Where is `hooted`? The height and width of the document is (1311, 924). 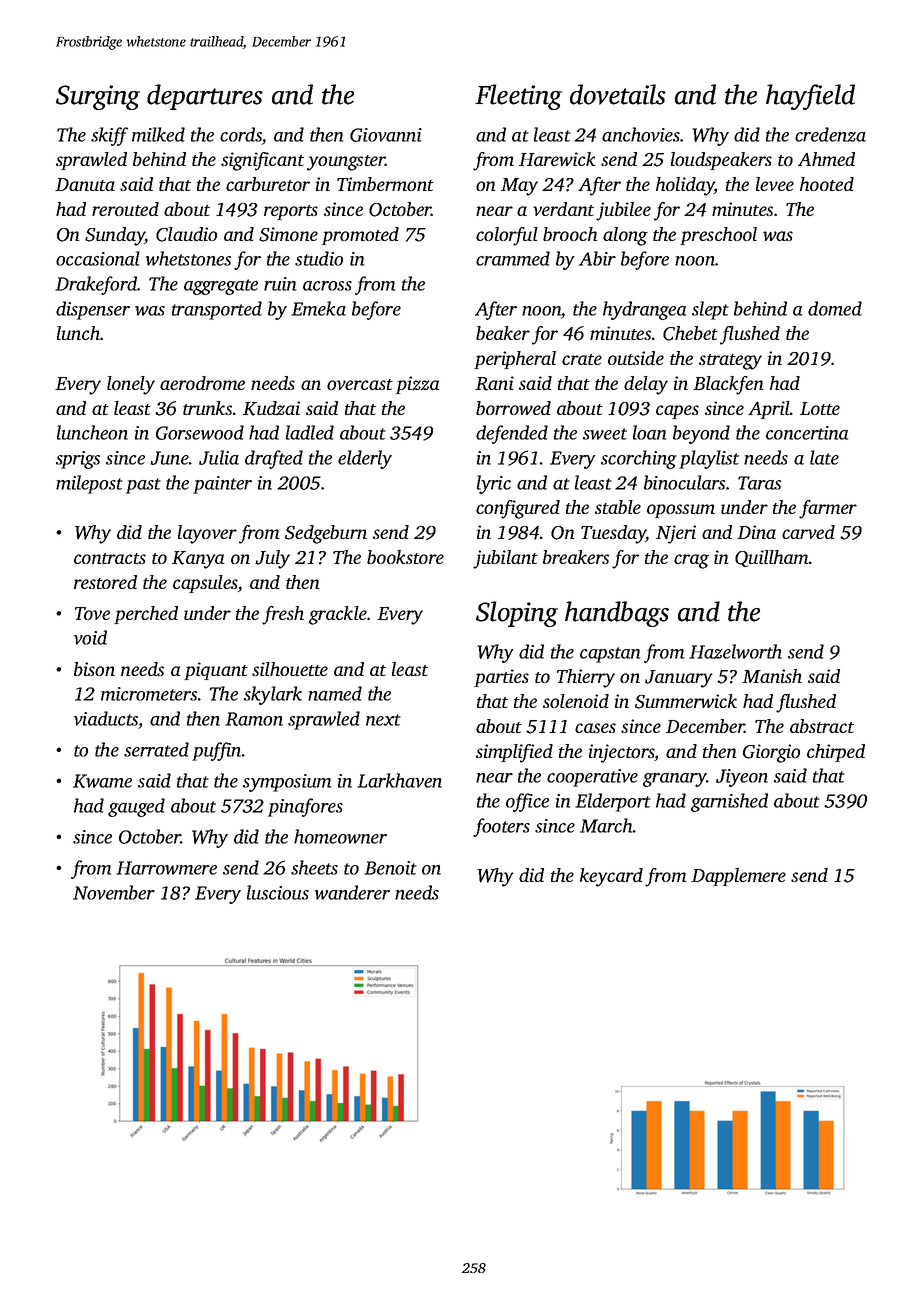 hooted is located at coordinates (827, 184).
